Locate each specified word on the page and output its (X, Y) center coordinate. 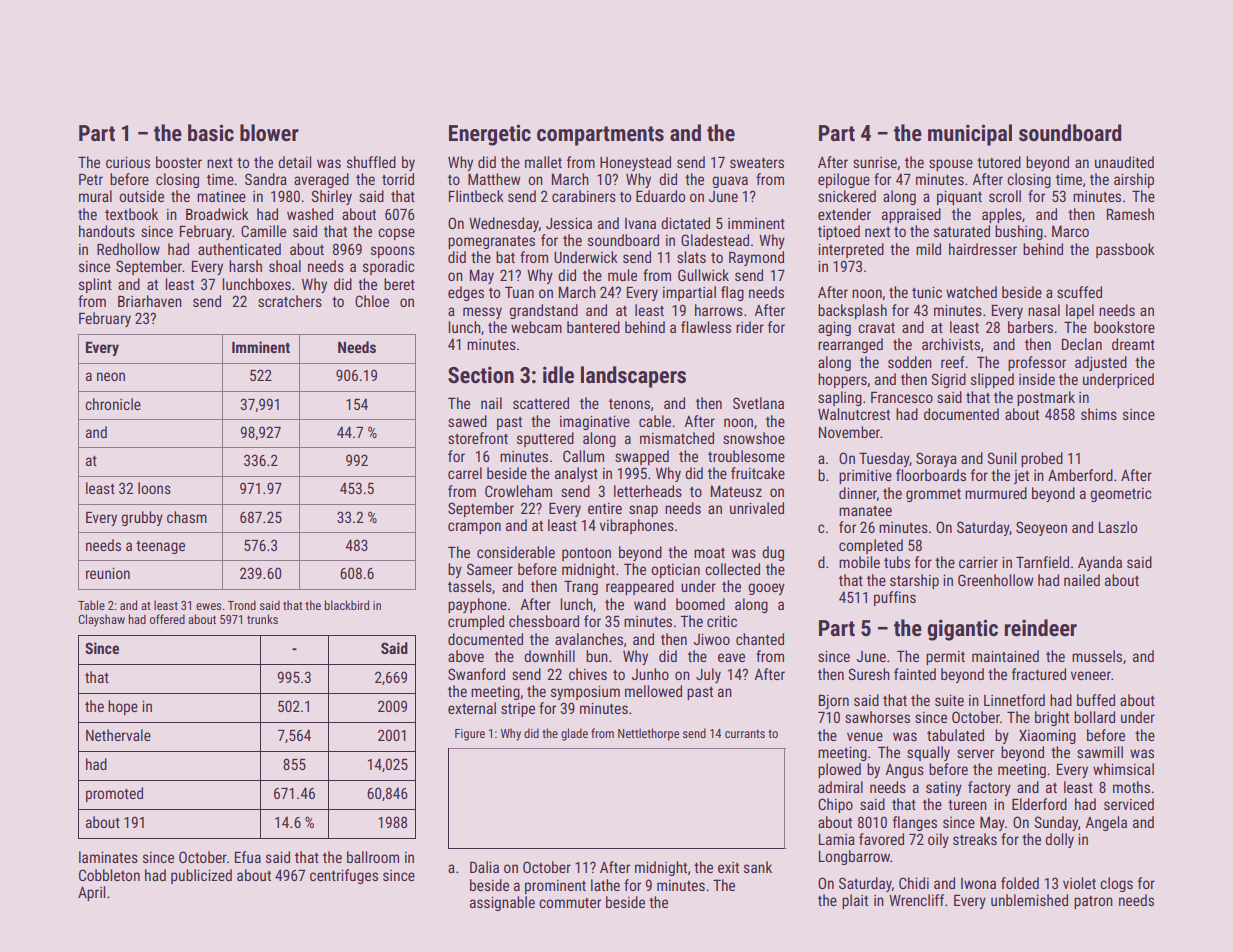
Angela (1106, 823)
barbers (1030, 327)
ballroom (373, 857)
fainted (915, 674)
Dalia (484, 867)
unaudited (1124, 162)
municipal (970, 135)
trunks (262, 619)
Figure (470, 735)
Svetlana (758, 403)
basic (211, 133)
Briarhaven (150, 301)
